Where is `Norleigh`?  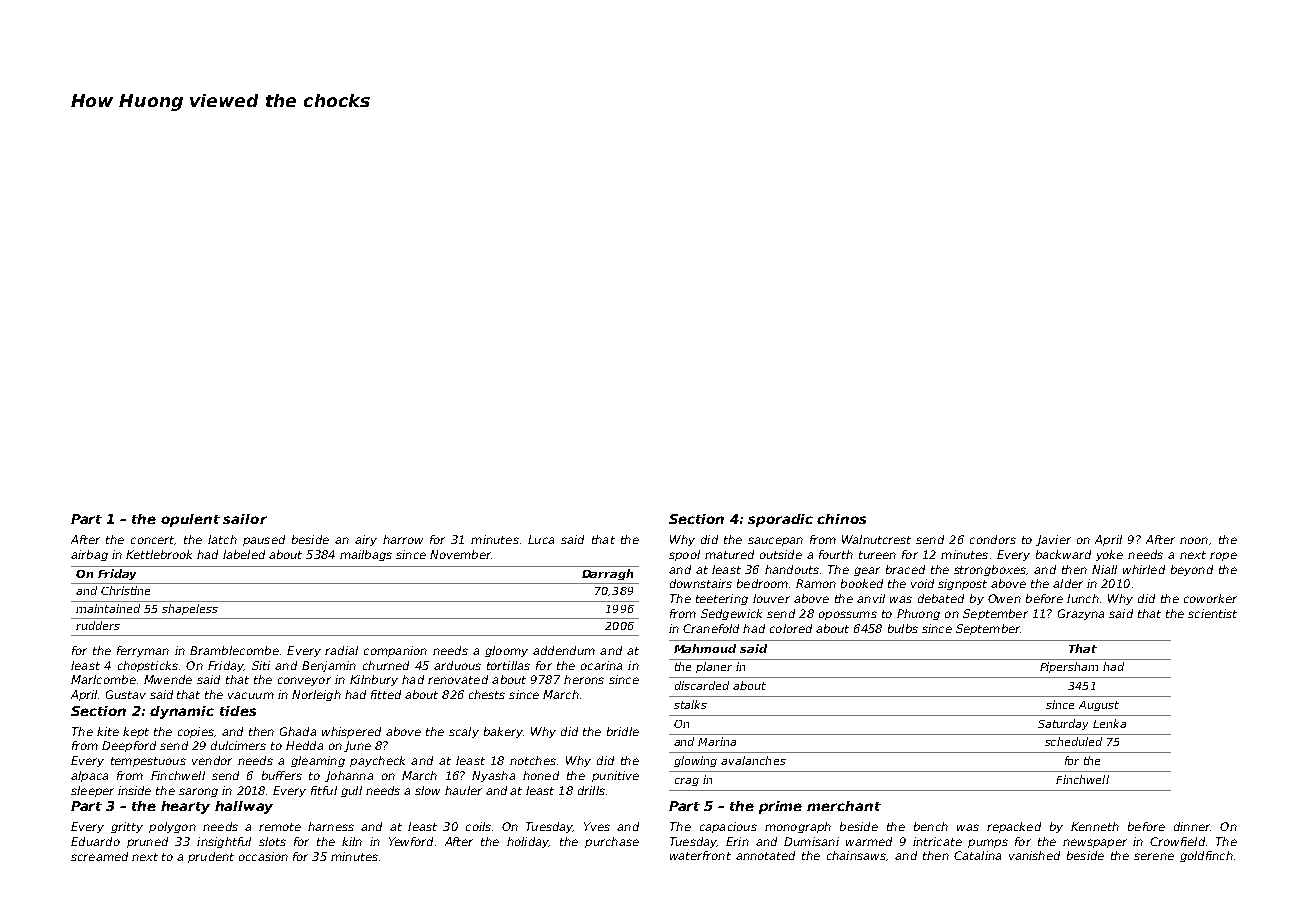
Norleigh is located at coordinates (316, 695).
